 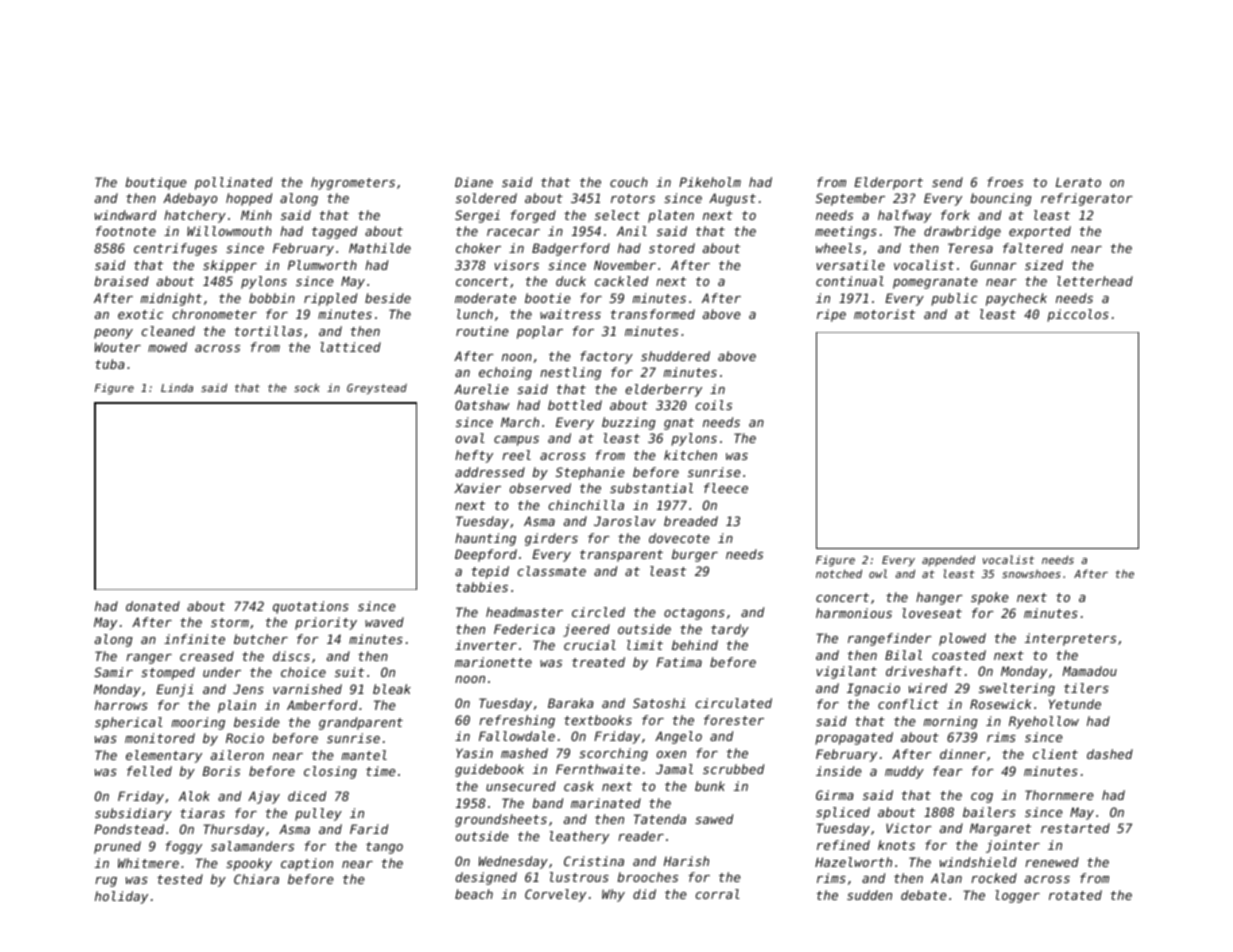 What do you see at coordinates (516, 455) in the page?
I see `reel` at bounding box center [516, 455].
